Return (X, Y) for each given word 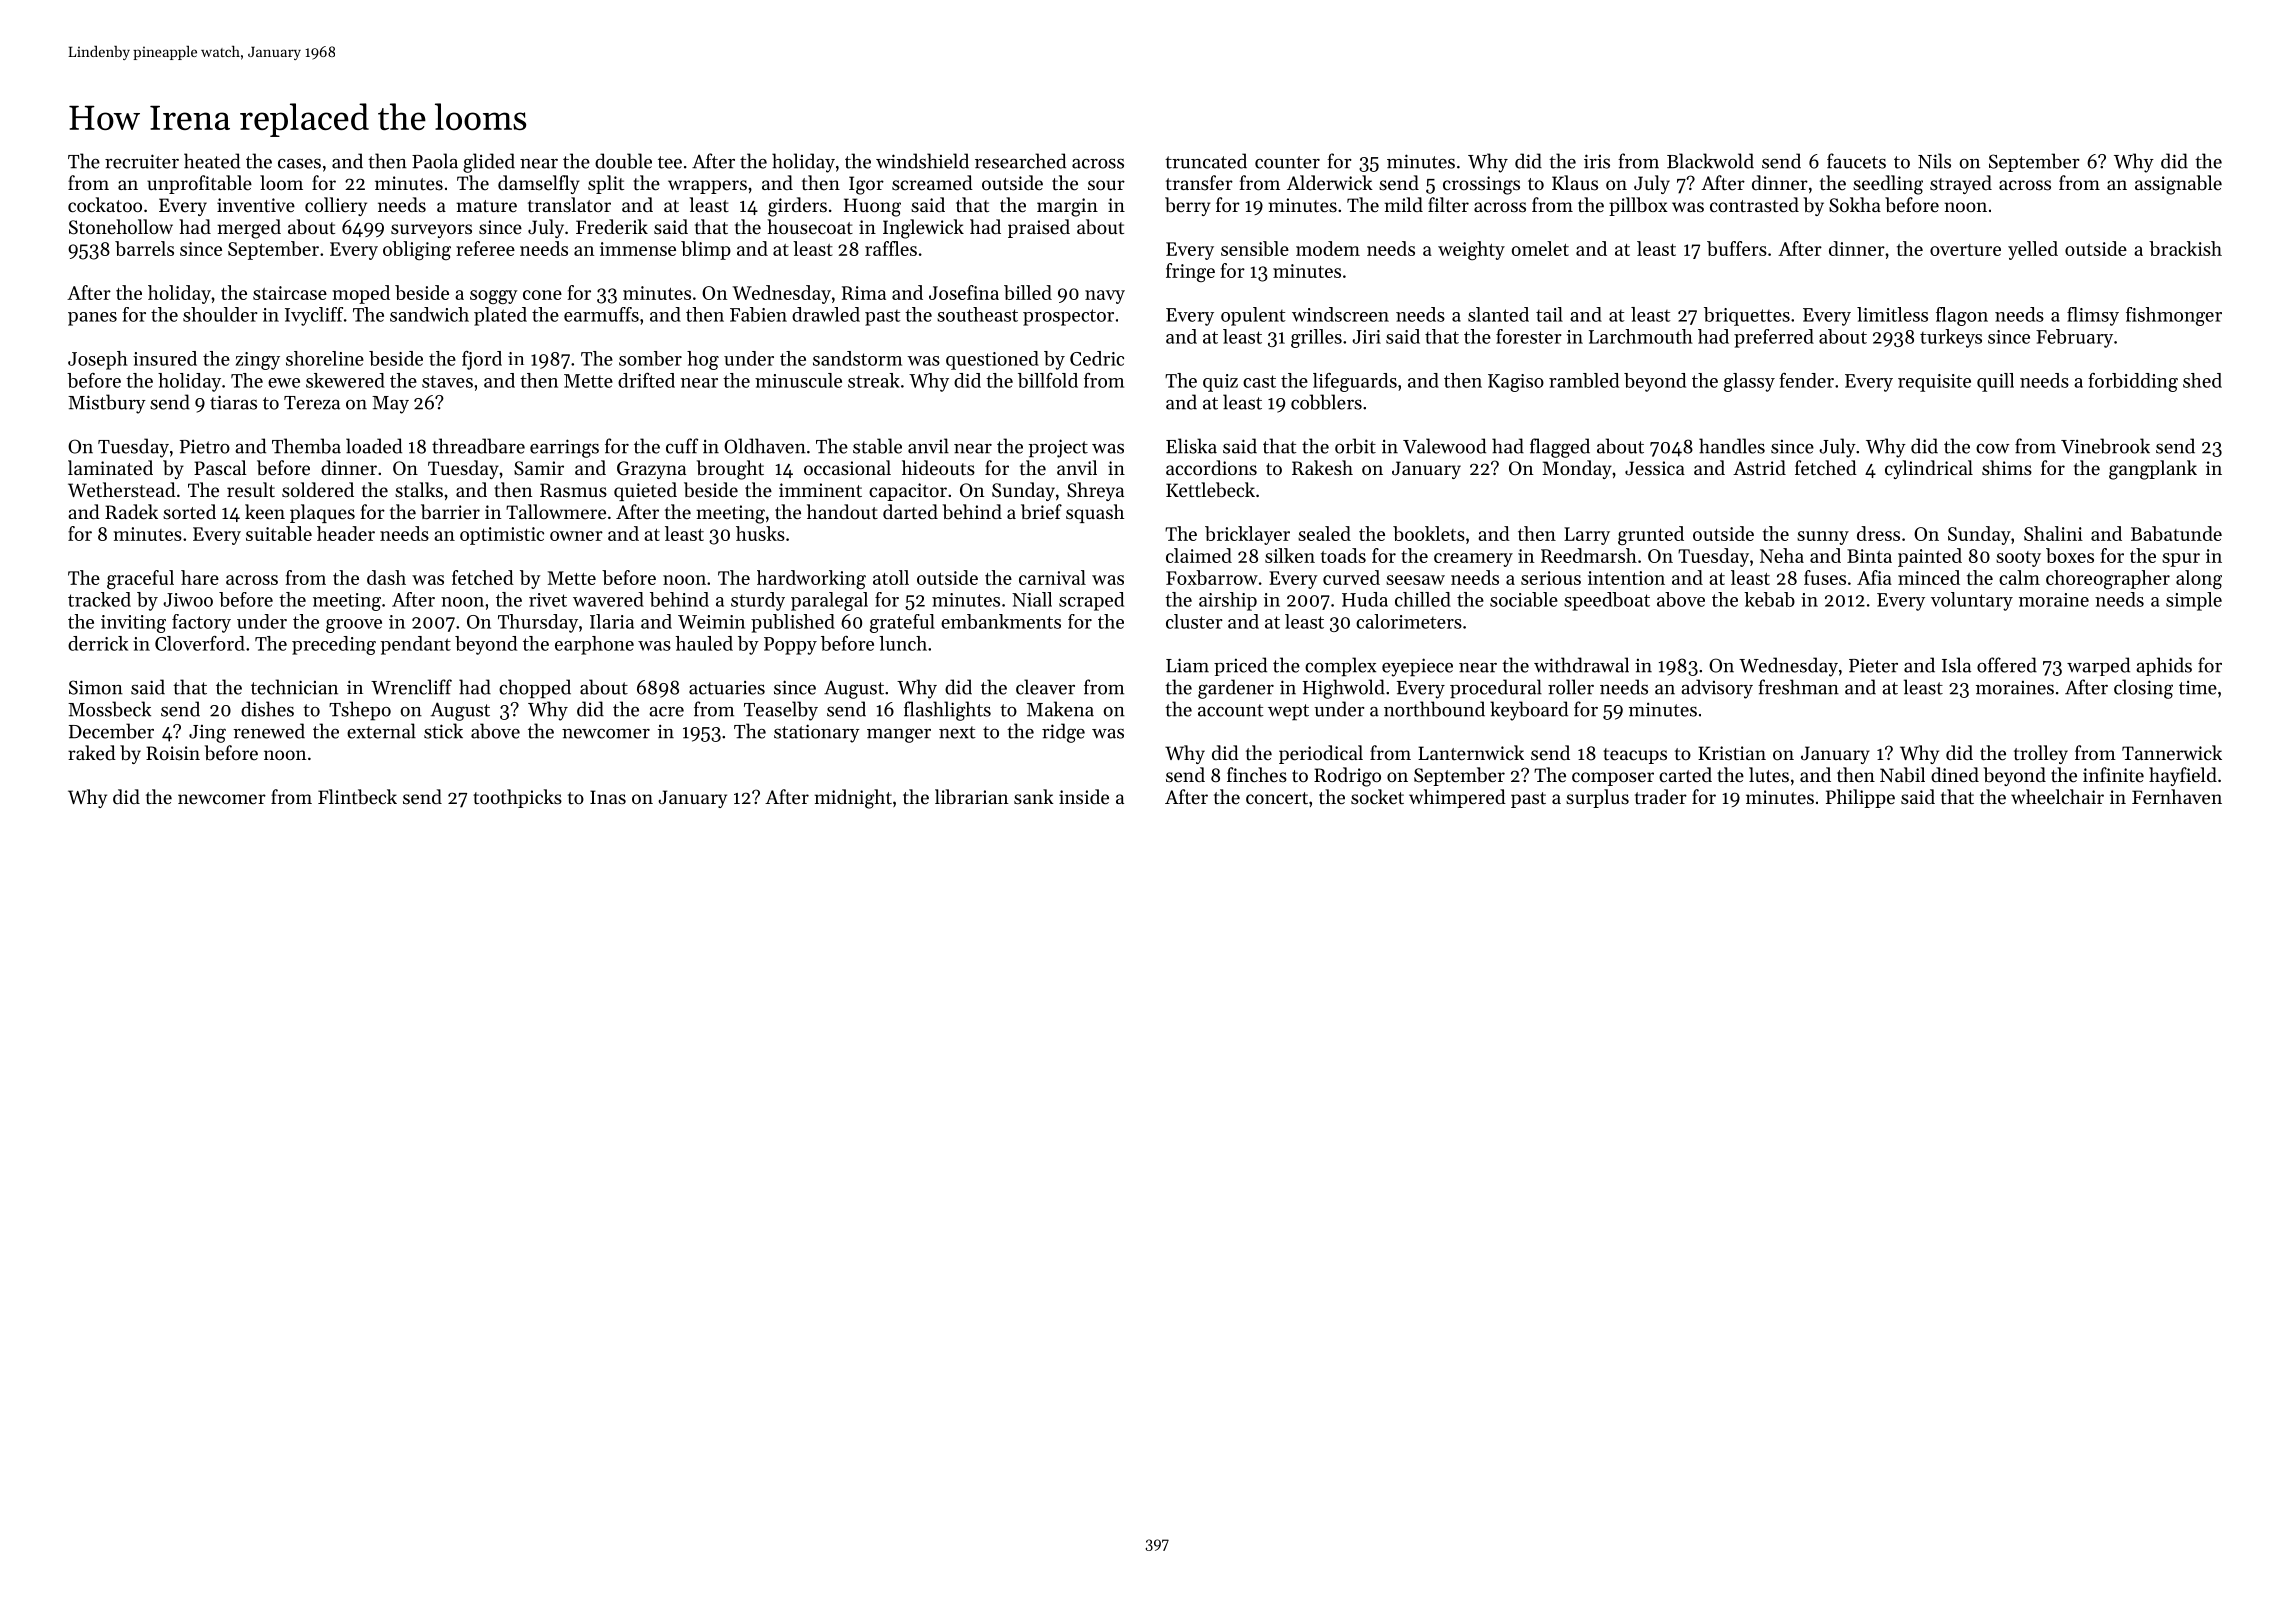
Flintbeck (357, 797)
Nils (1934, 161)
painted (1930, 557)
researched (1020, 161)
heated (212, 161)
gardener (1236, 689)
